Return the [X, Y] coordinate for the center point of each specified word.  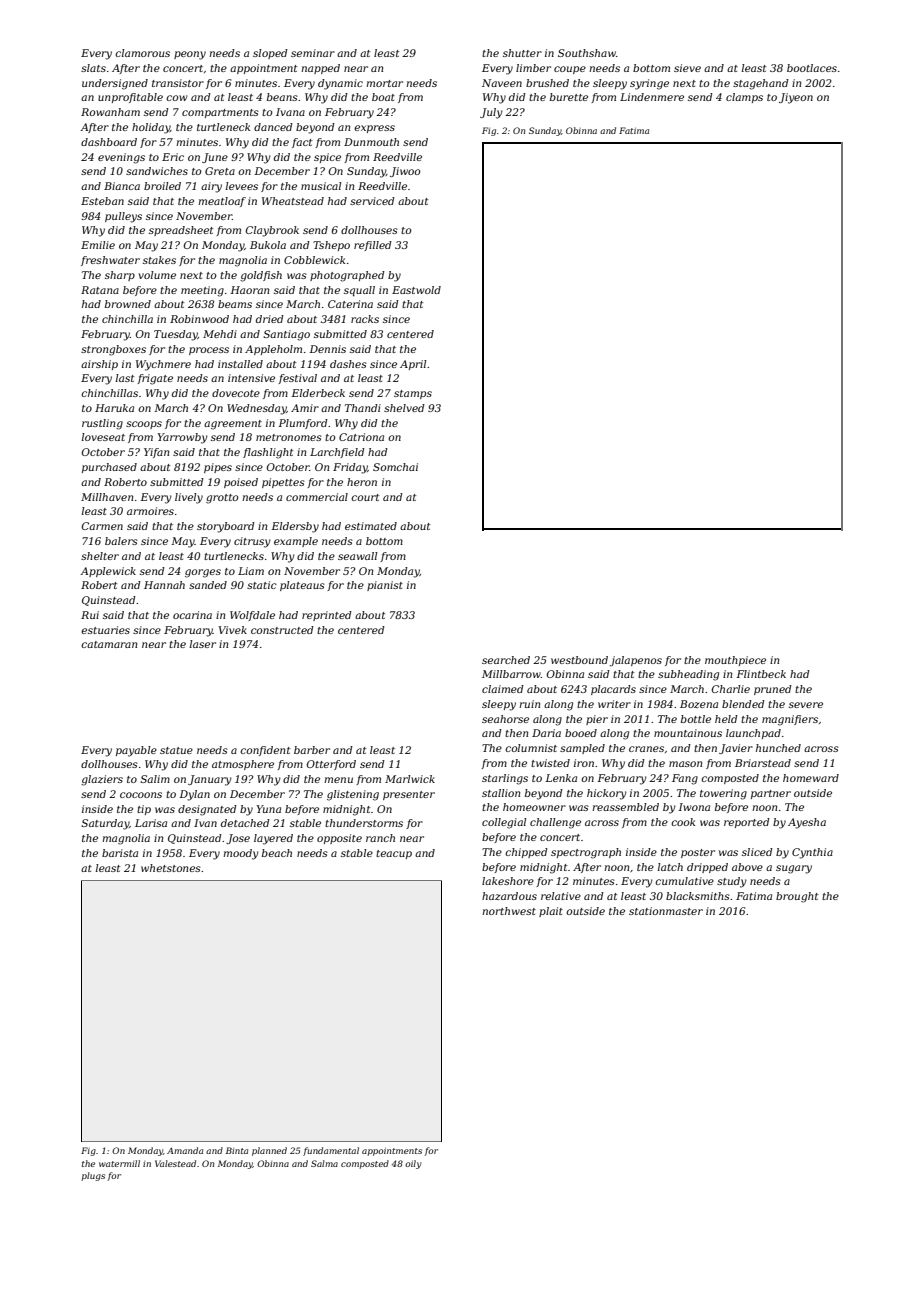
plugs [93, 1176]
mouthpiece [735, 661]
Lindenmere [652, 97]
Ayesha [807, 823]
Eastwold [416, 290]
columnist [531, 748]
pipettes [283, 483]
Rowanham [110, 112]
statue [176, 750]
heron [362, 482]
